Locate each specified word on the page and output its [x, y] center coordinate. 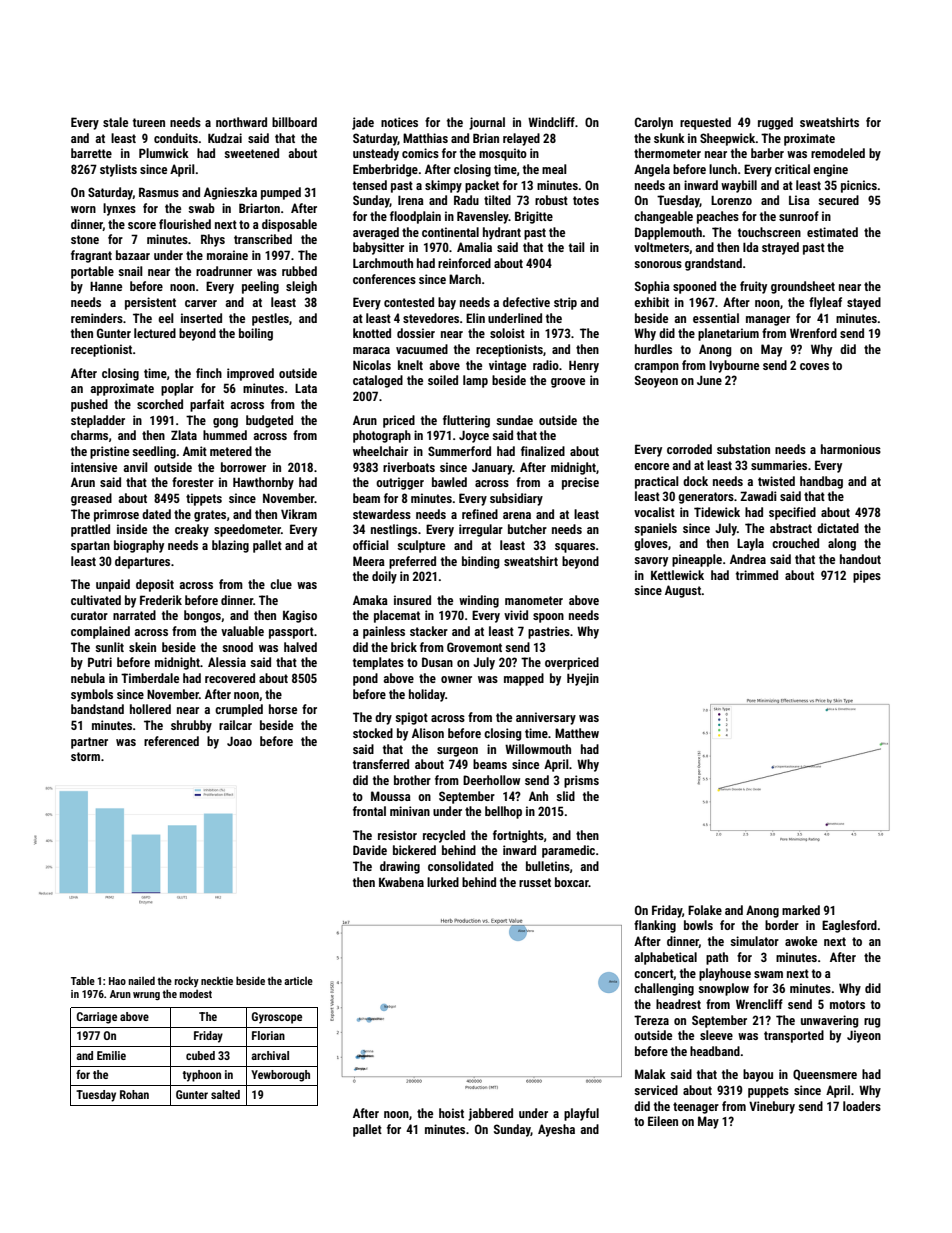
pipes [867, 576]
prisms [581, 781]
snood [237, 647]
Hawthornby [263, 483]
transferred [381, 764]
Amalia [474, 247]
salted [225, 1094]
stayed [864, 303]
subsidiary [516, 499]
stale [115, 122]
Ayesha [556, 1130]
